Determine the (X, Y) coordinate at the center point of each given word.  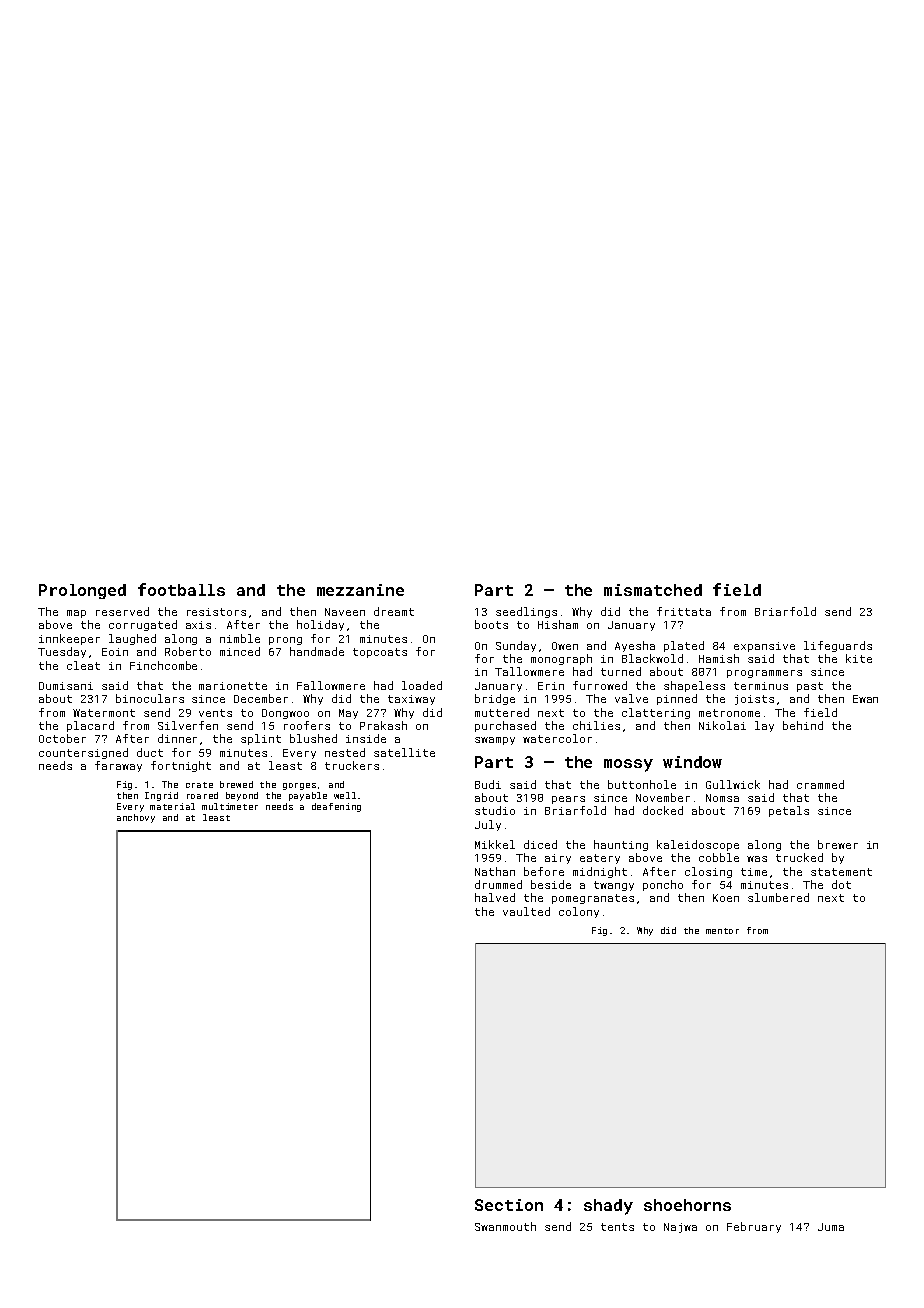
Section (509, 1205)
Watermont (104, 713)
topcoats (380, 653)
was (757, 859)
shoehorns (687, 1205)
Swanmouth (505, 1226)
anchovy (136, 818)
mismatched (653, 590)
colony (579, 912)
